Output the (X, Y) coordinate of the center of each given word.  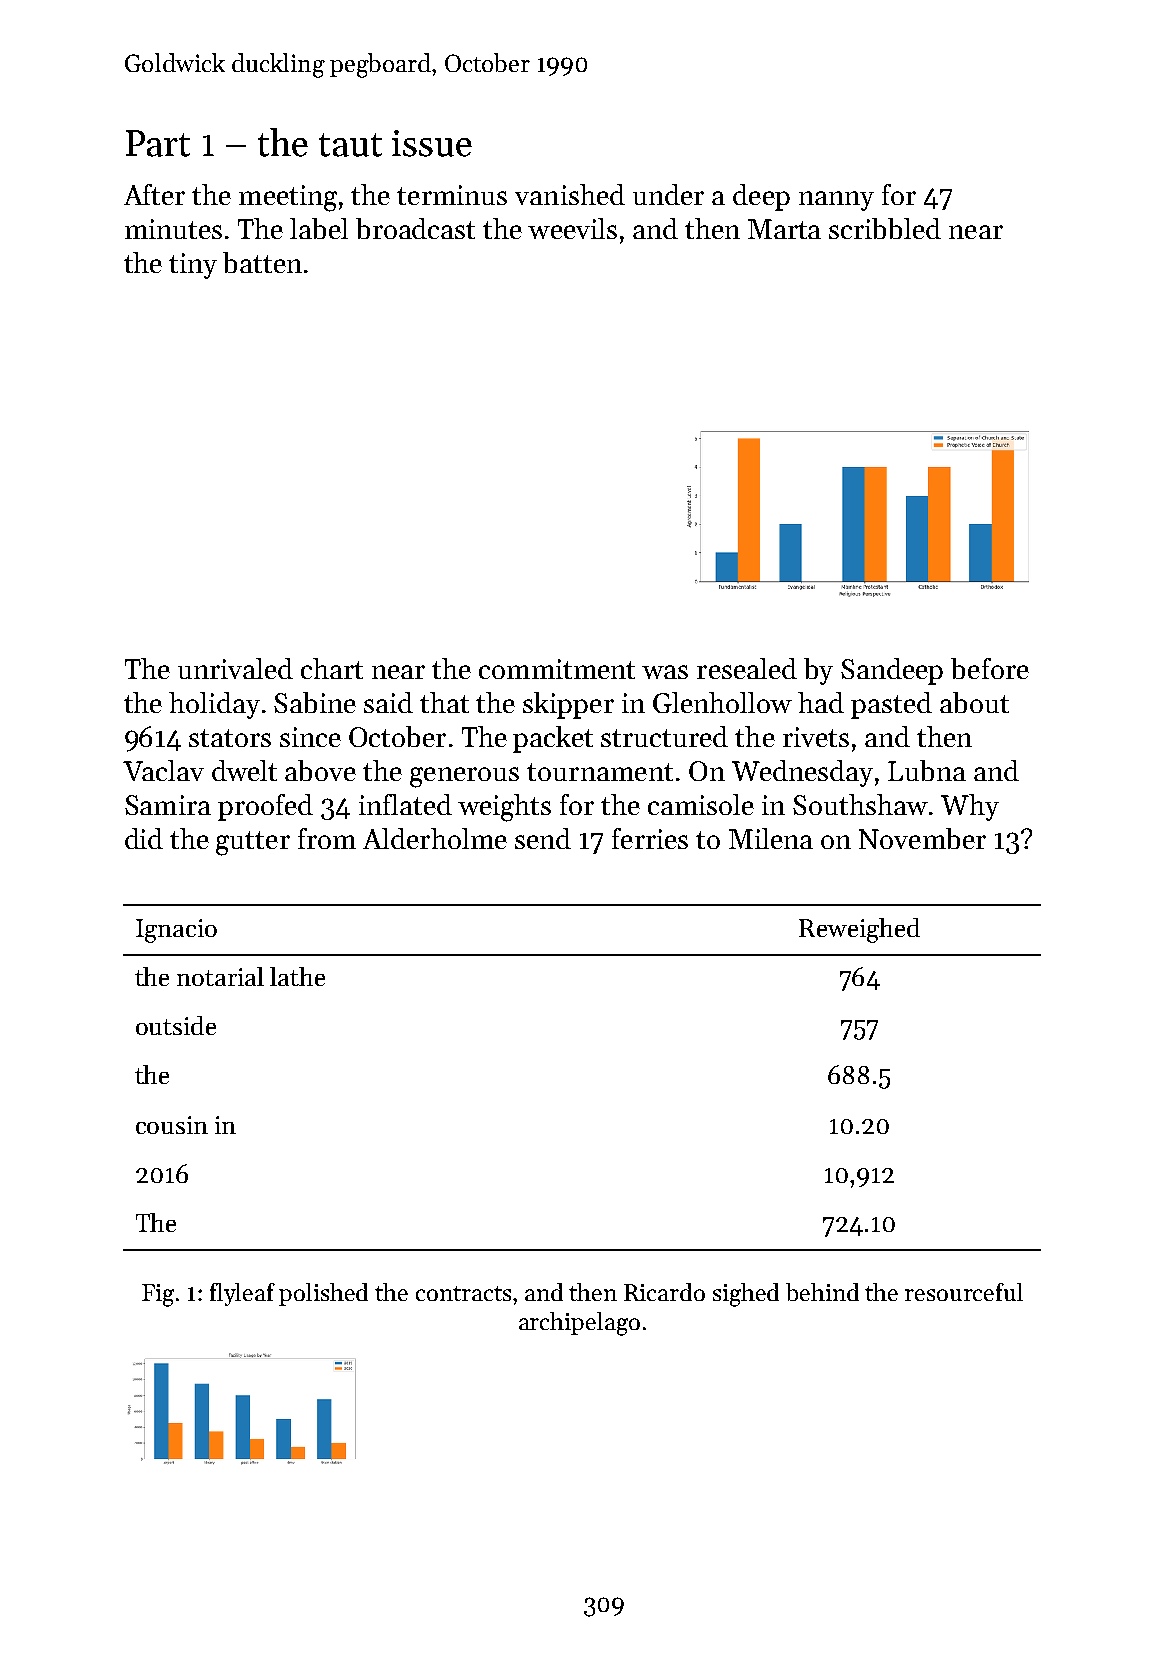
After (154, 194)
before (990, 668)
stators (230, 738)
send (543, 838)
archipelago (579, 1324)
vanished (570, 194)
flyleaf (242, 1294)
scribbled (885, 228)
